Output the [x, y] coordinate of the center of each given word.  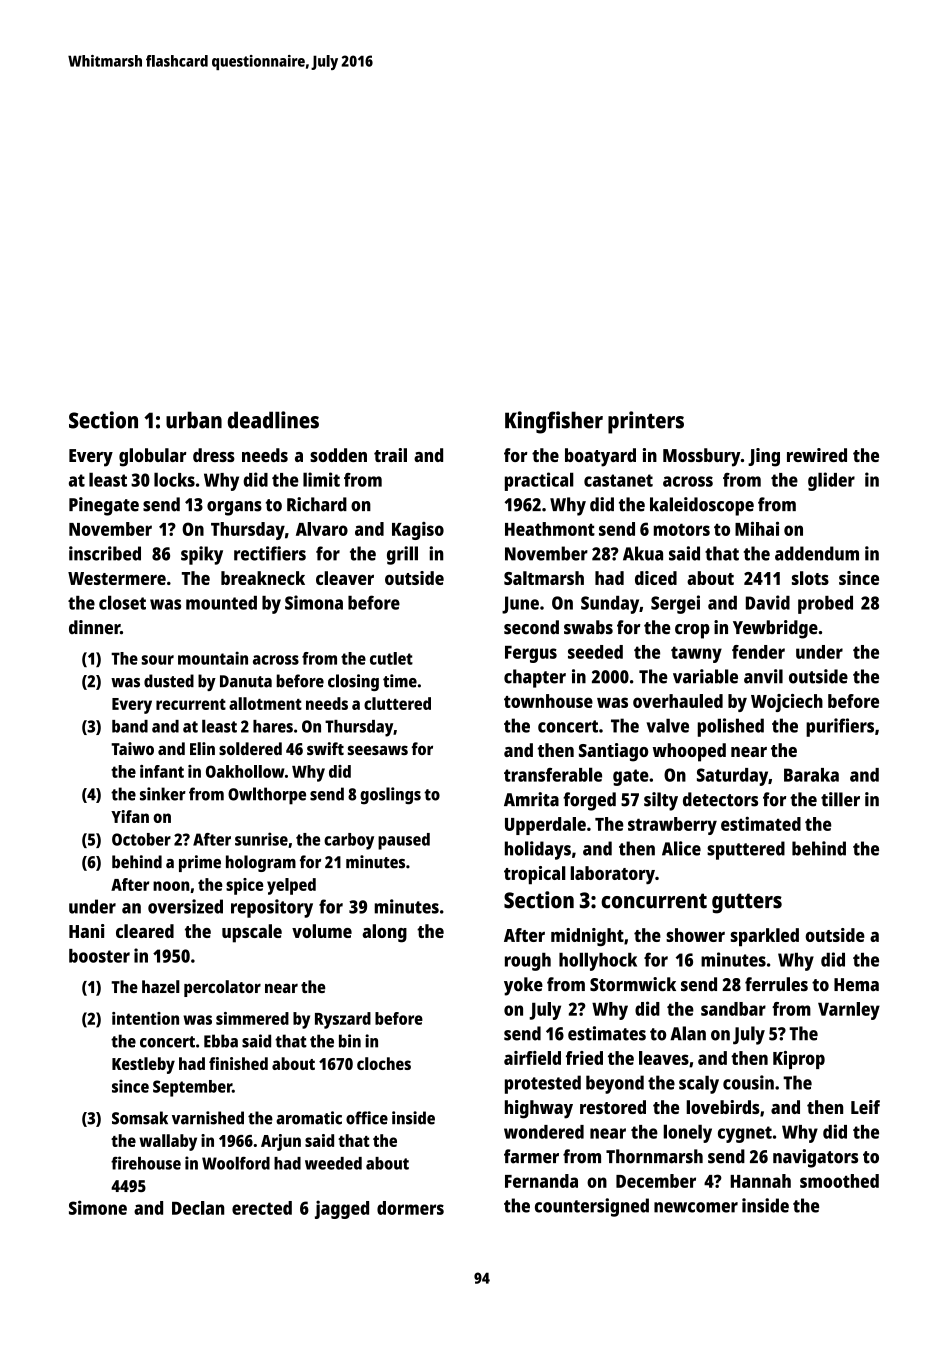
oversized [185, 906]
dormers [410, 1208]
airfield [532, 1058]
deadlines [273, 420]
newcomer [696, 1207]
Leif [865, 1107]
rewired [817, 455]
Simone [98, 1207]
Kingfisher [554, 422]
